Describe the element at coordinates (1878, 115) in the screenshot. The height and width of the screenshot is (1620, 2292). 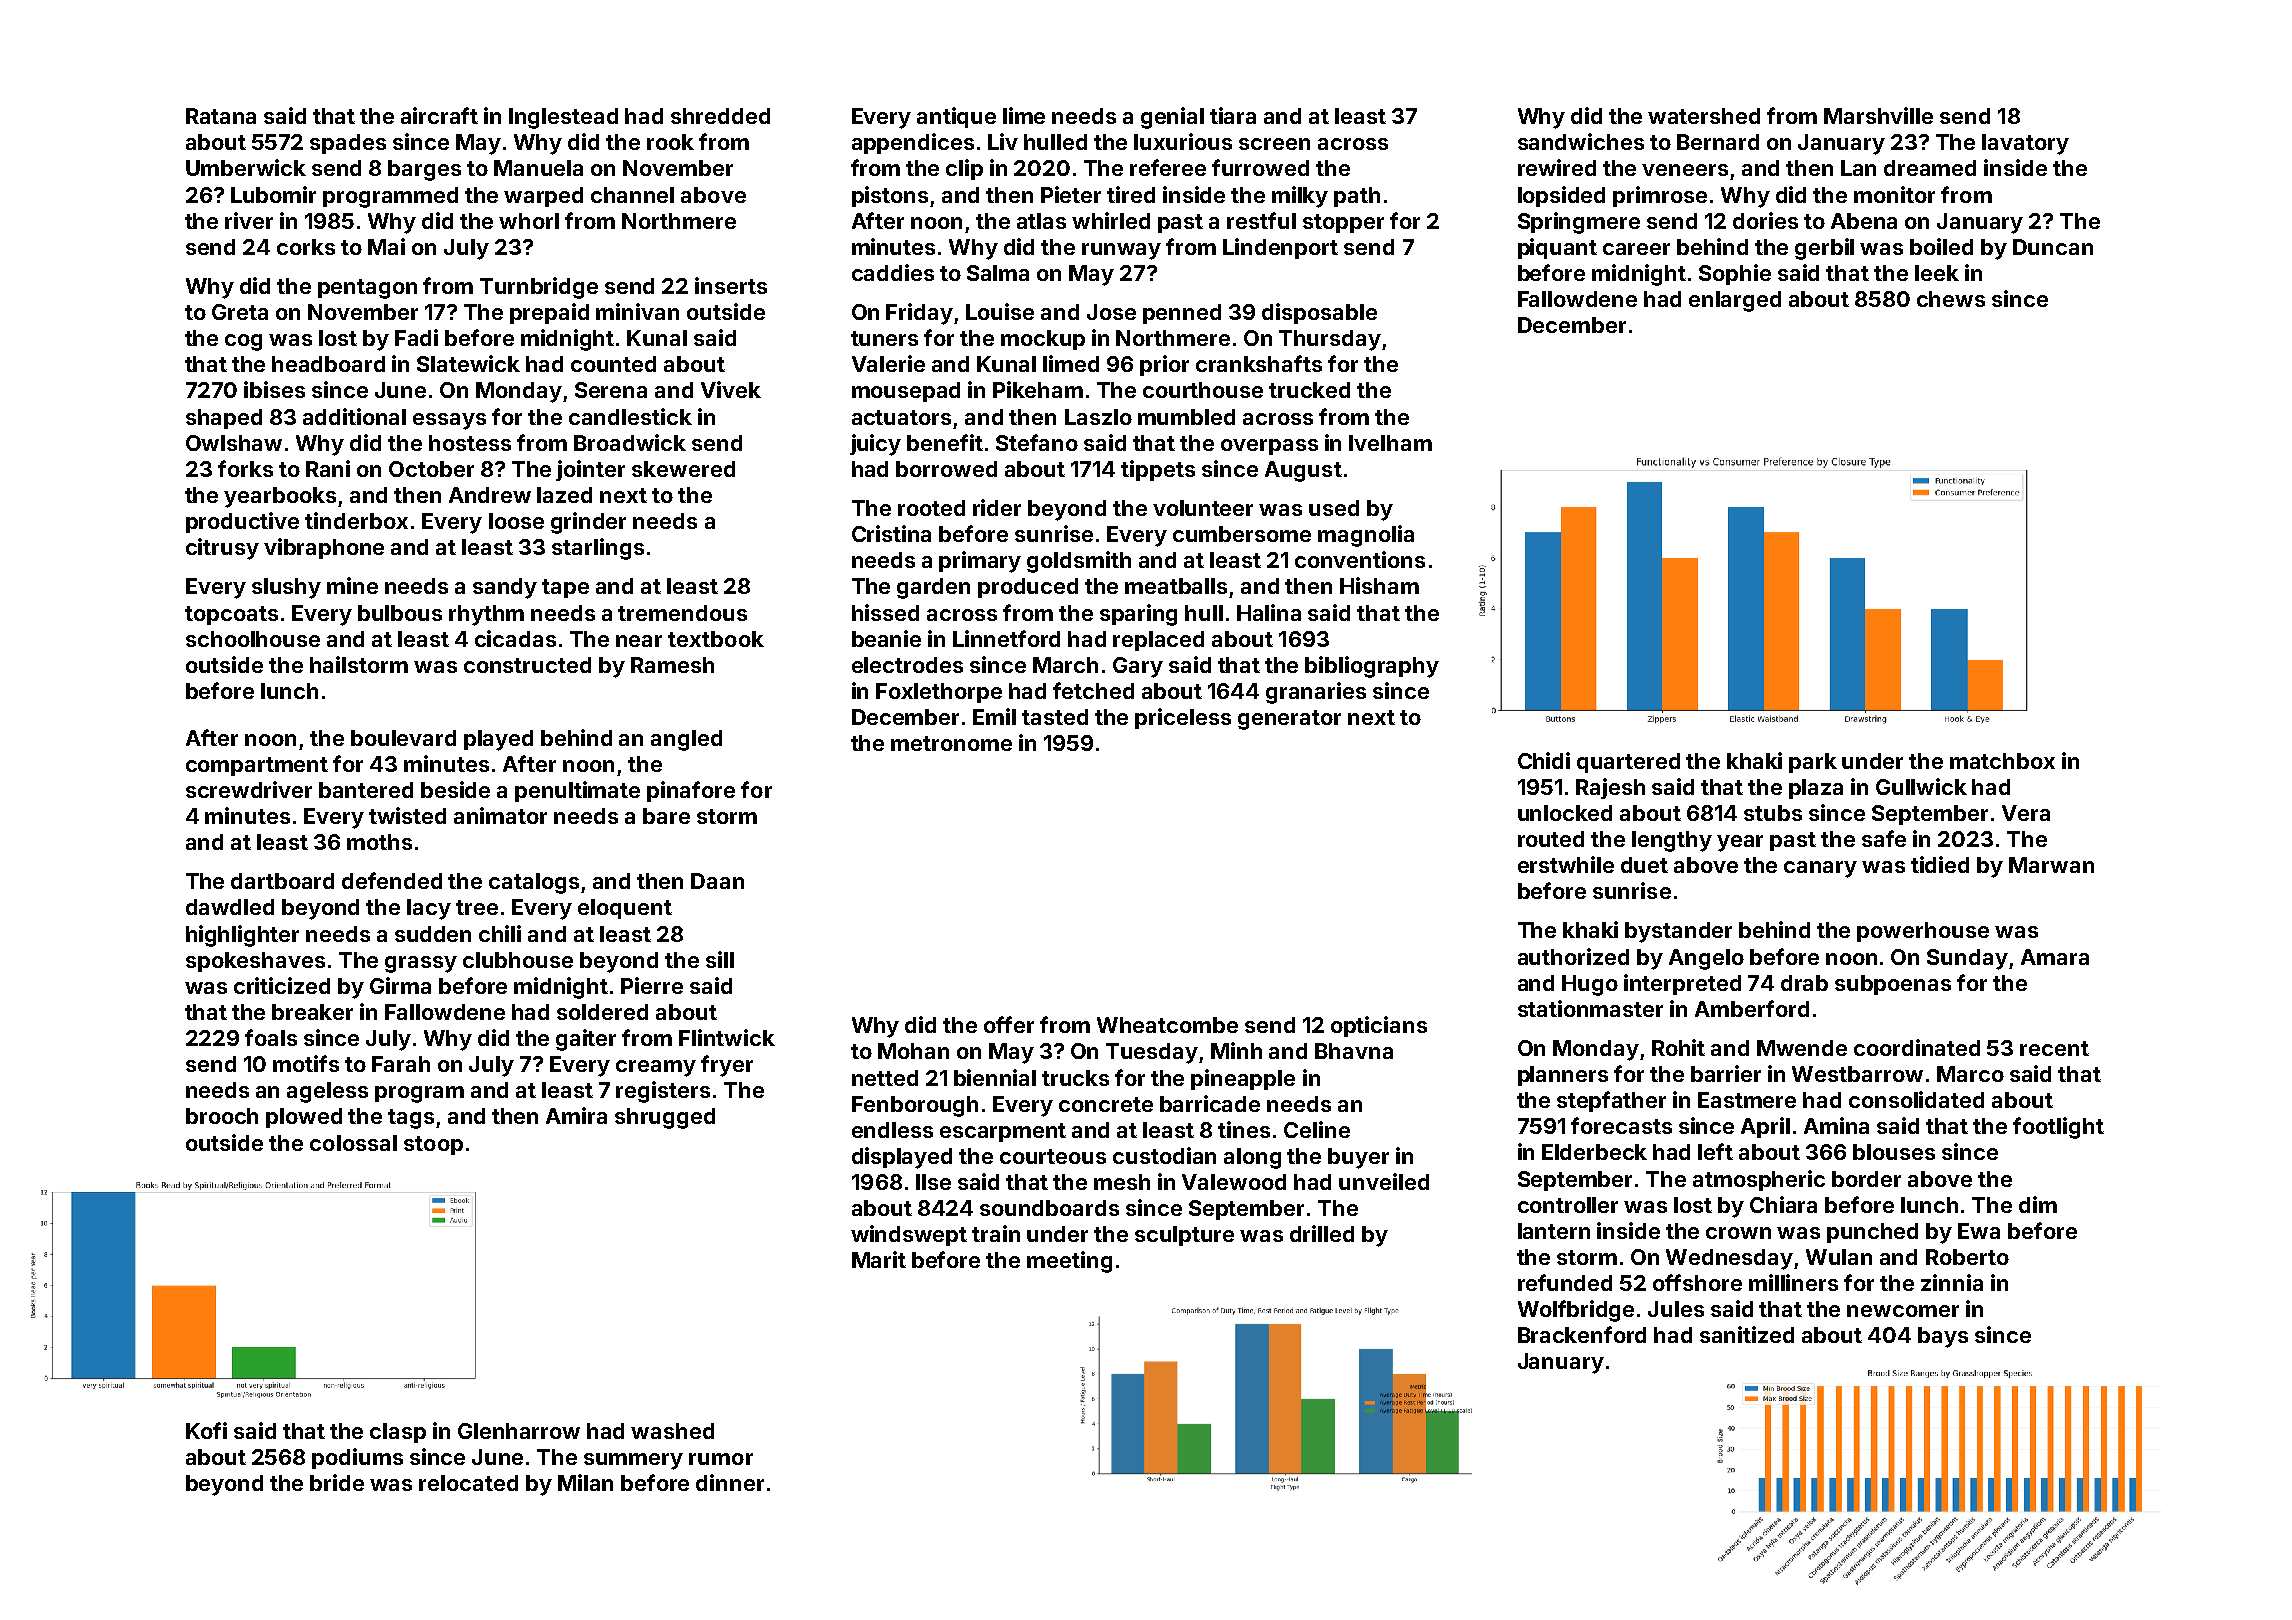
I see `Marshville` at that location.
